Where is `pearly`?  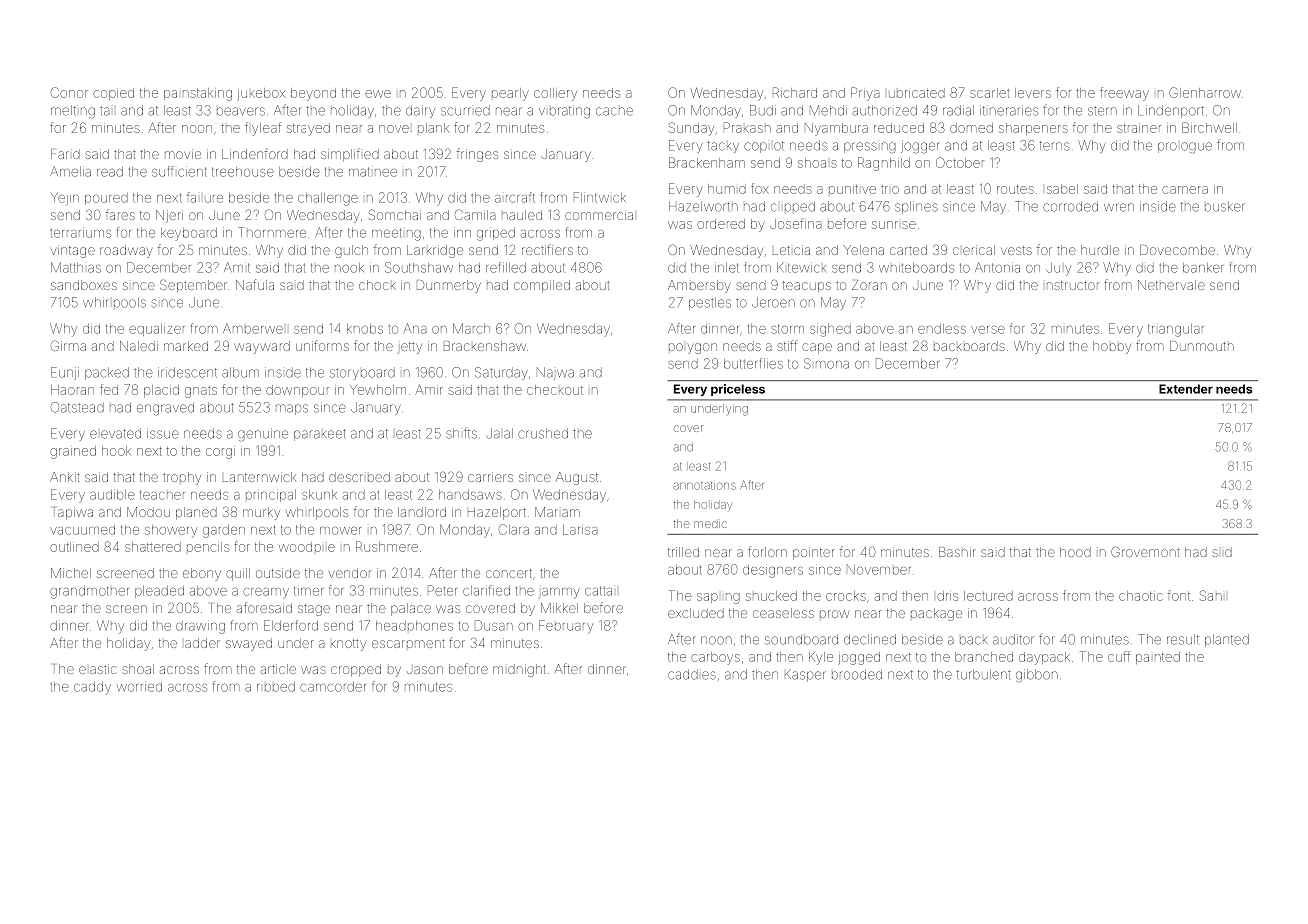 pearly is located at coordinates (510, 94).
